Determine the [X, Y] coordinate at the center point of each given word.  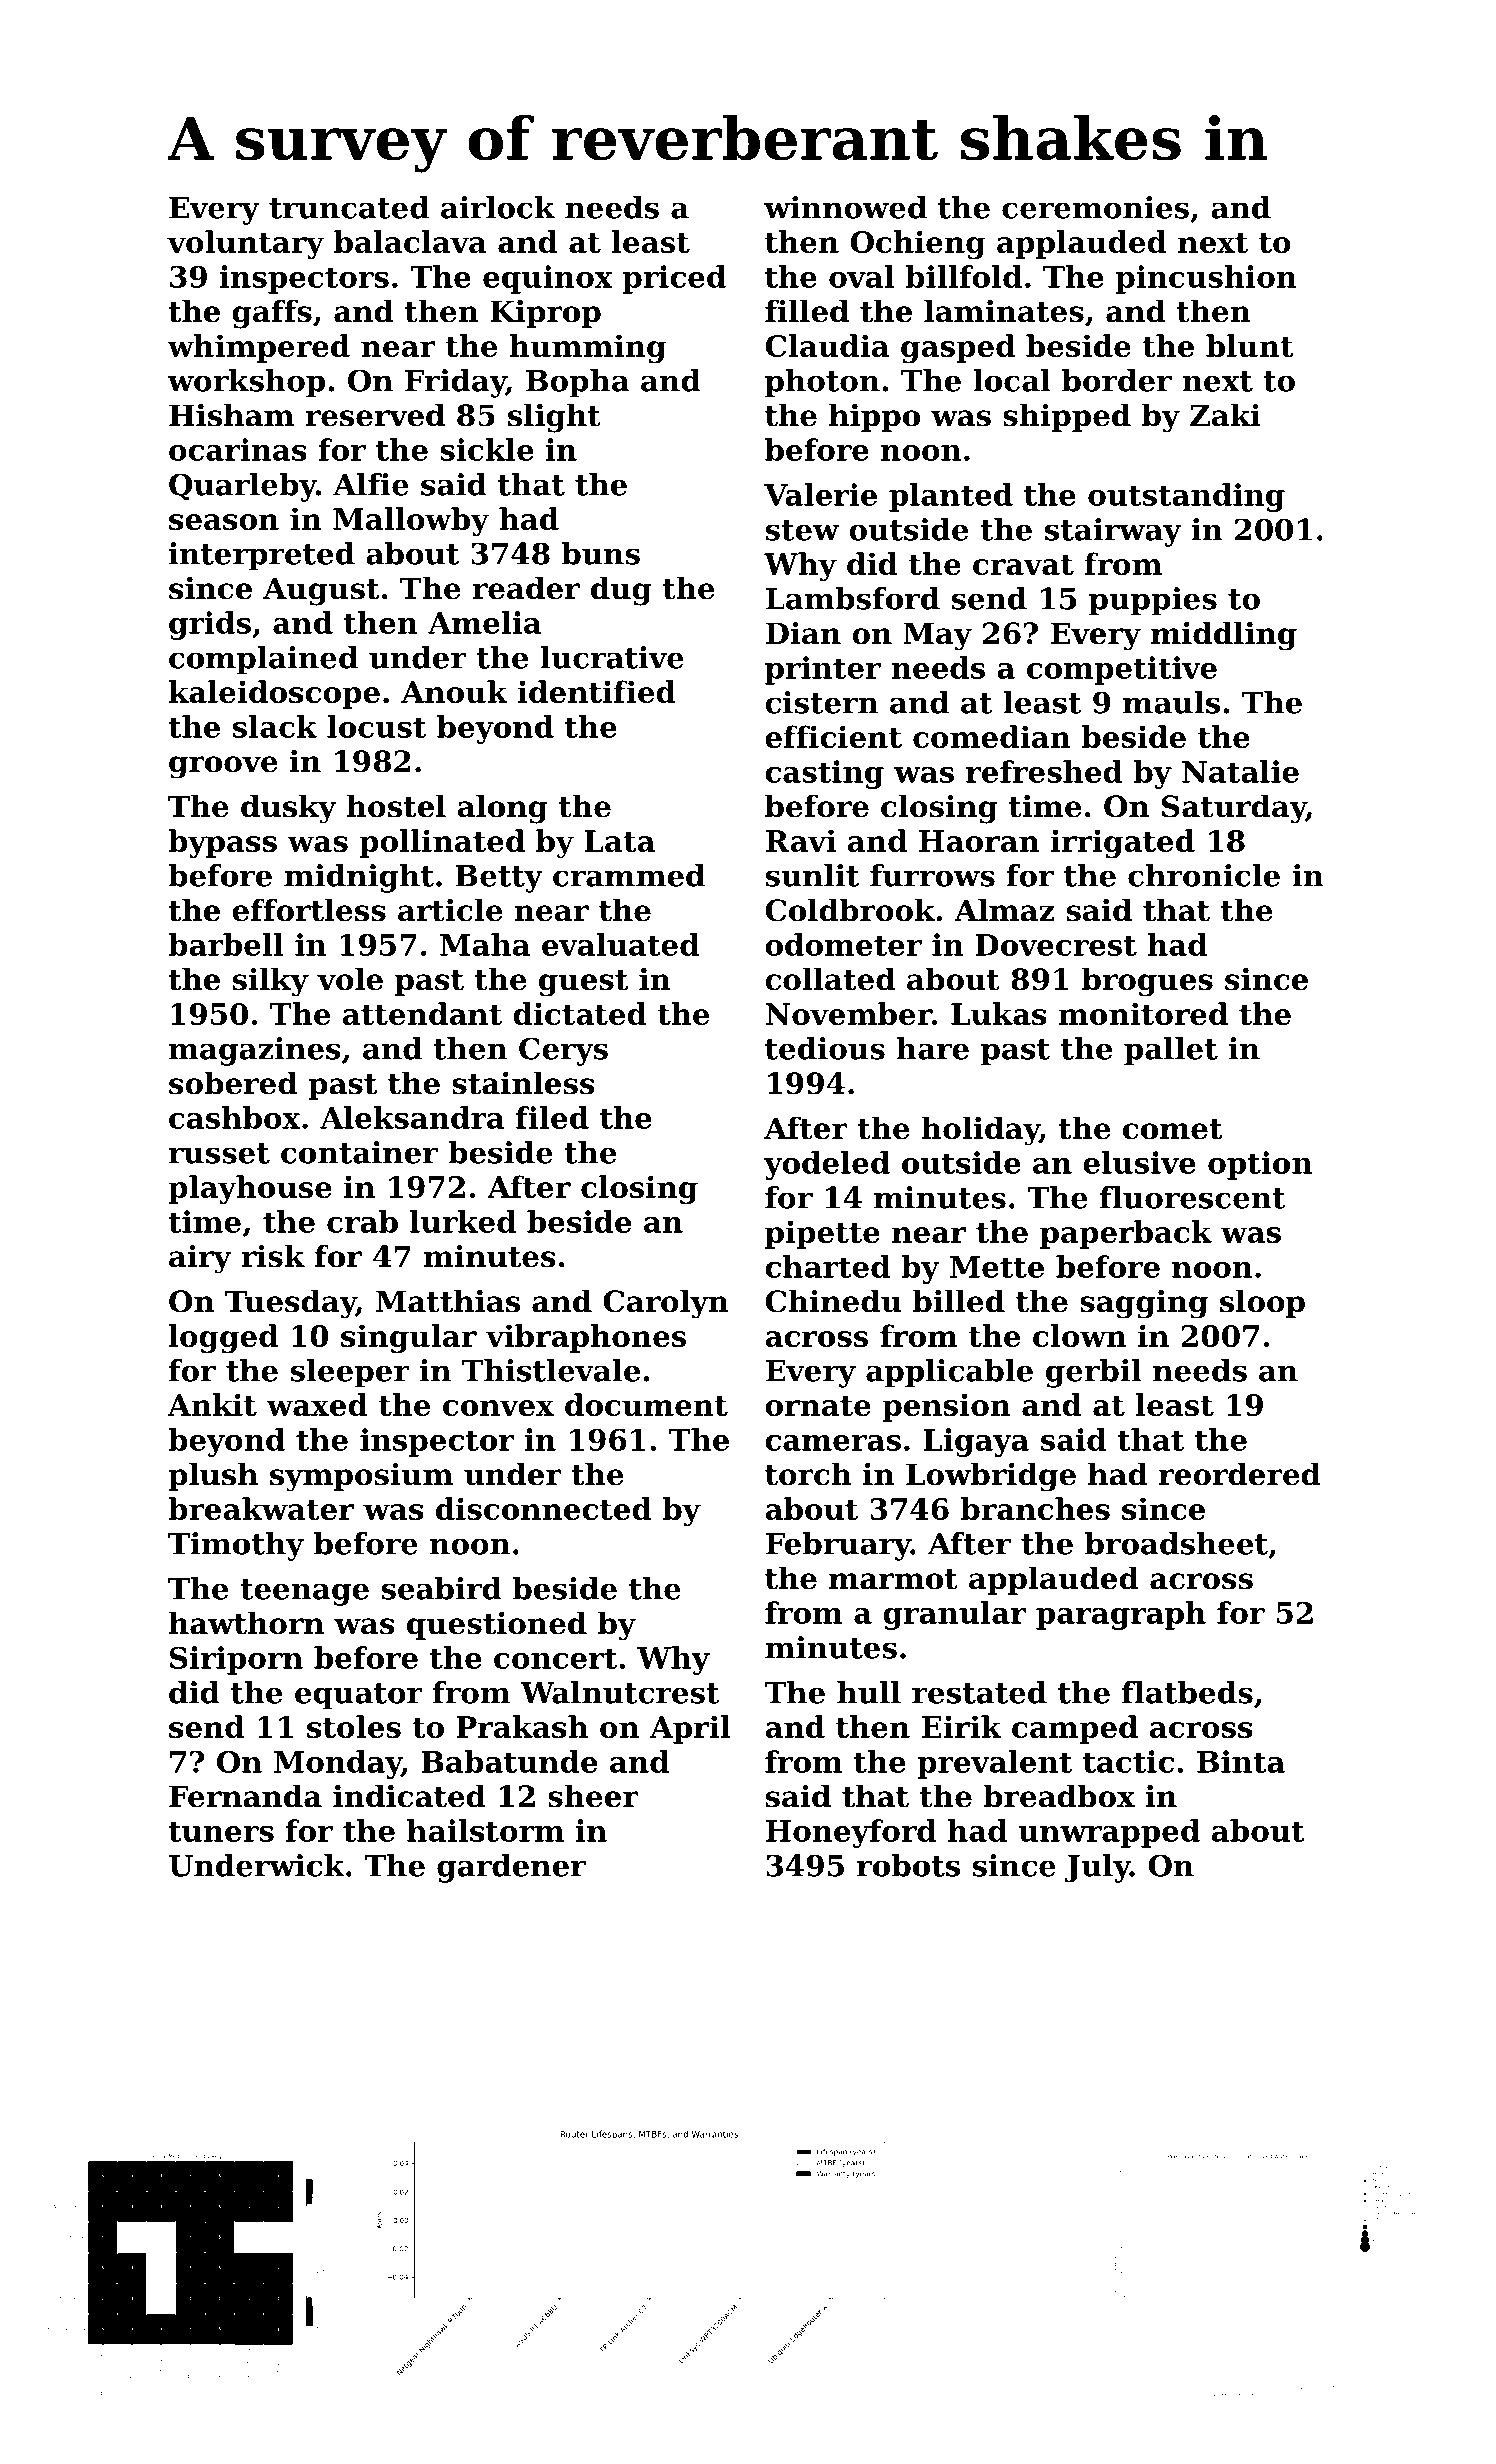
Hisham [231, 415]
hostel [396, 806]
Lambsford [853, 598]
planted [951, 497]
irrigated [1123, 843]
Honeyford [851, 1833]
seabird [442, 1588]
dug [621, 591]
